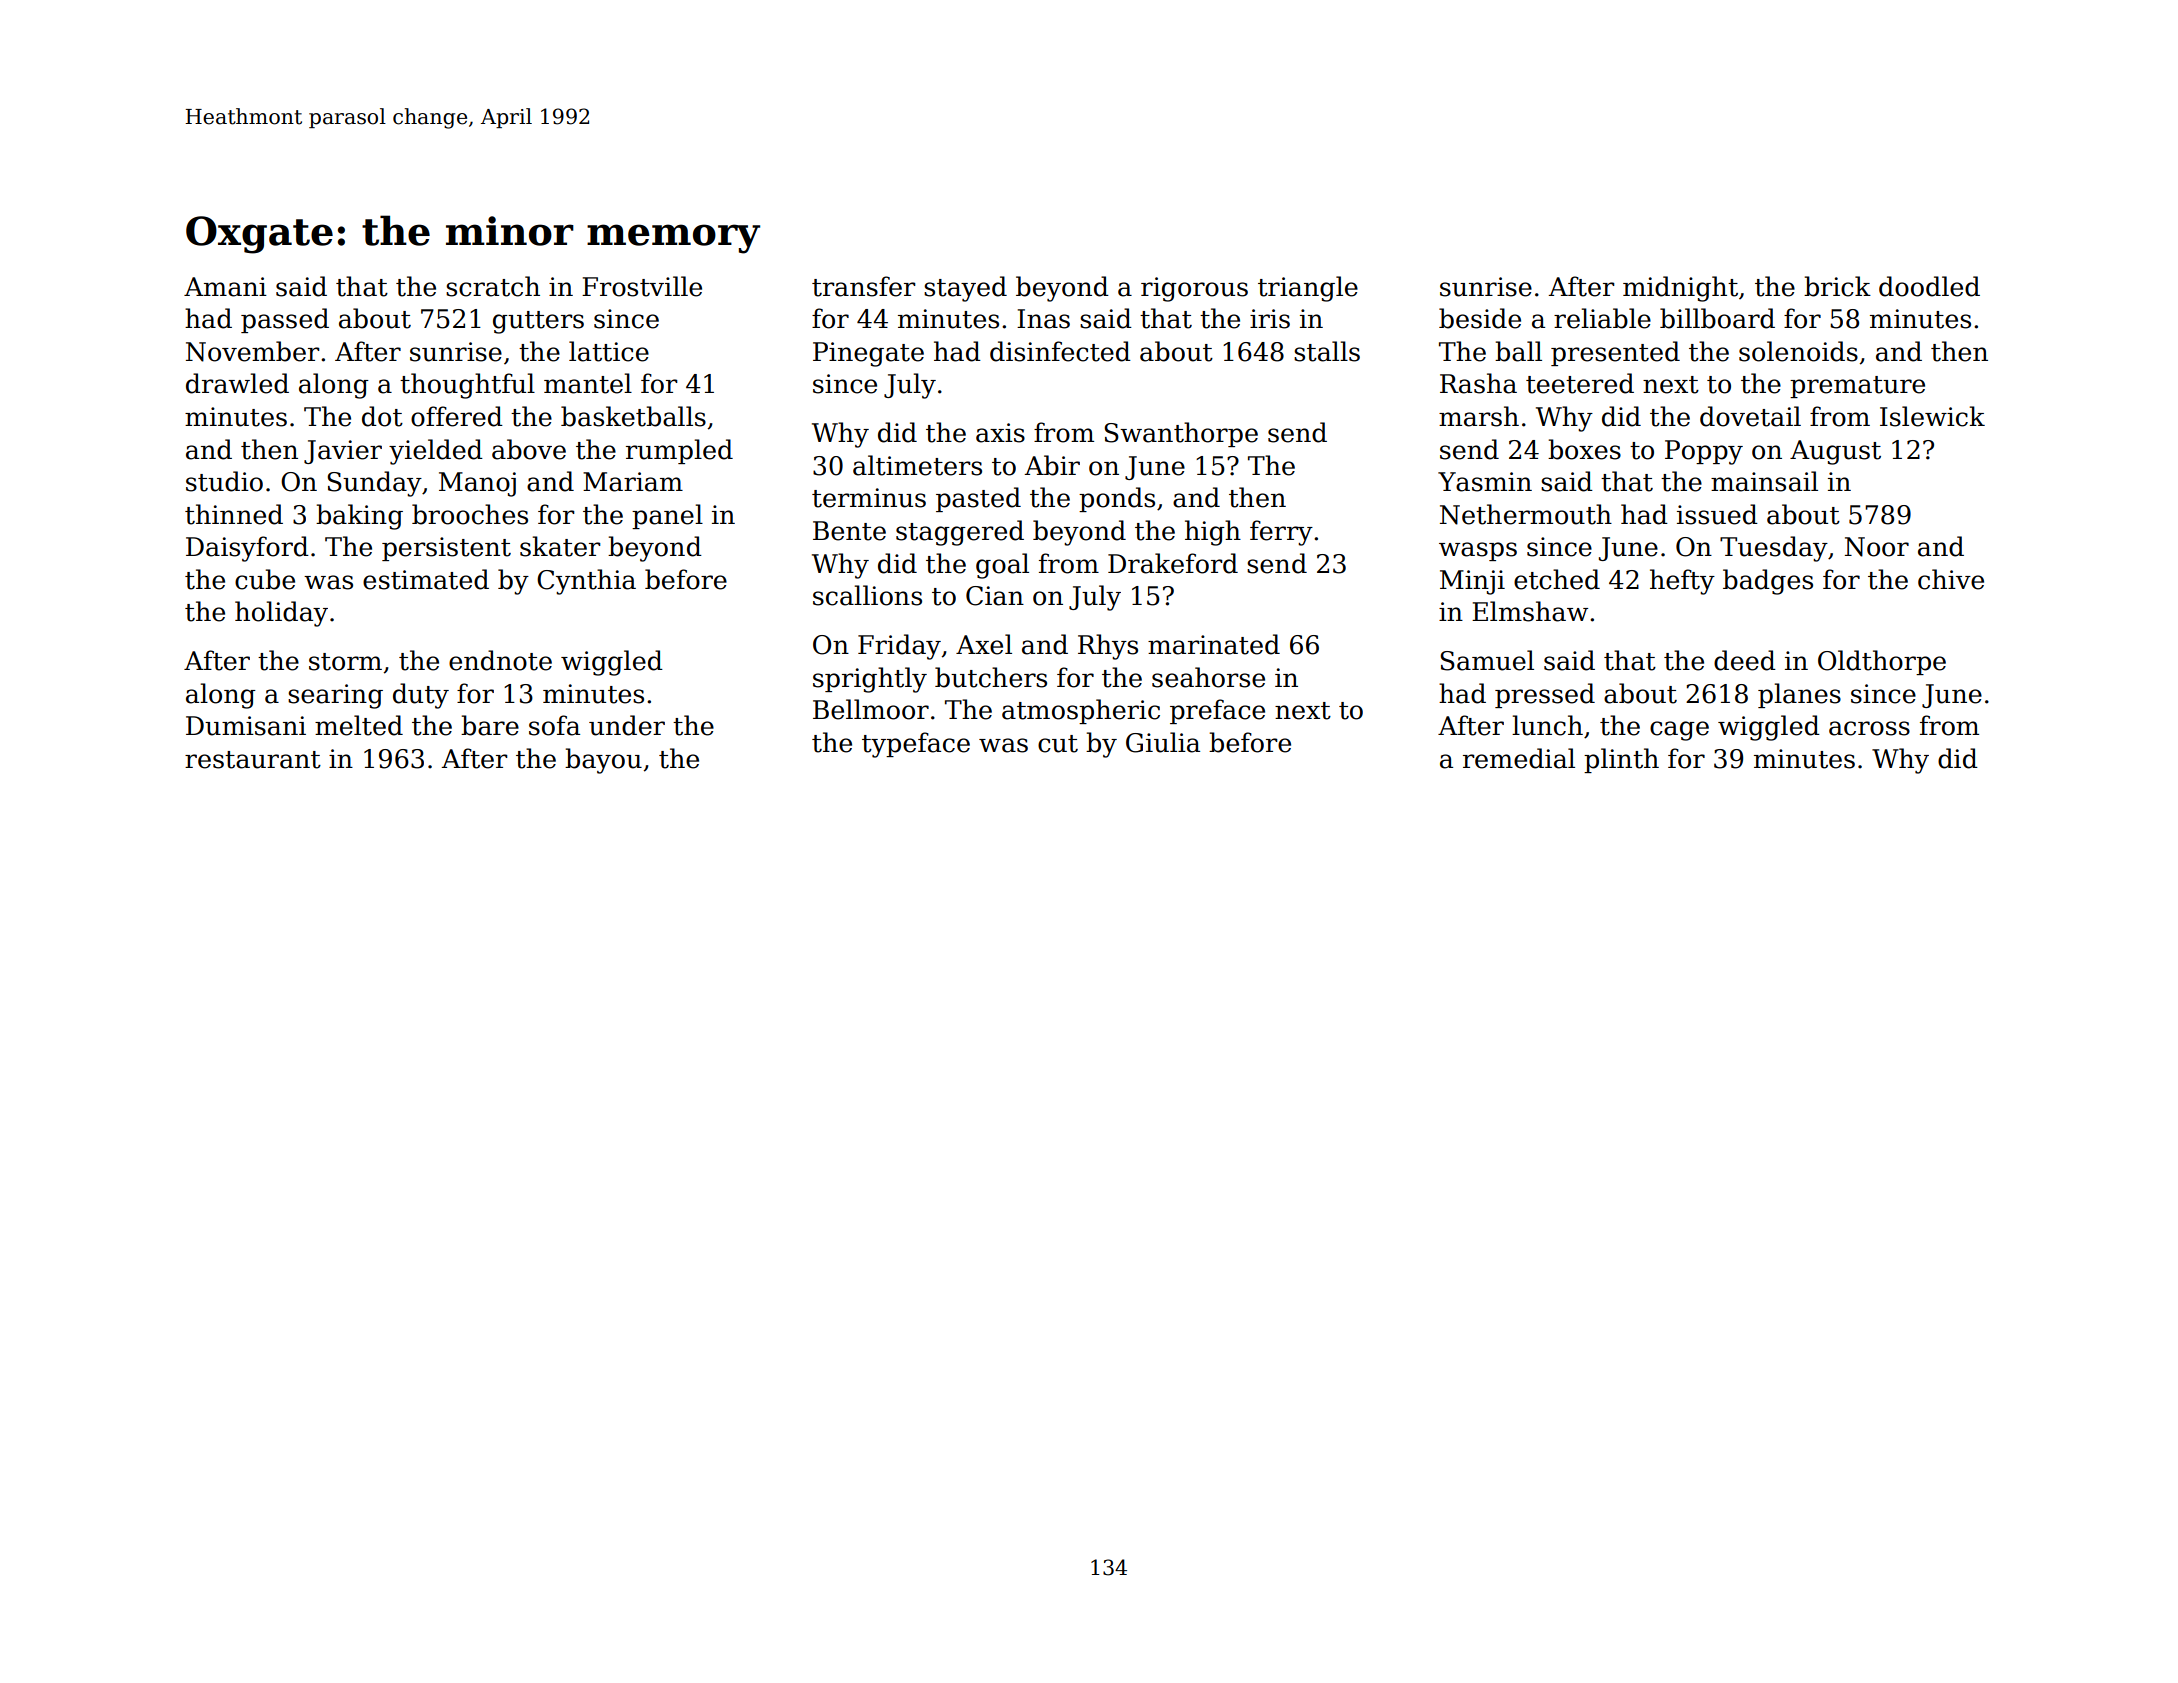 The height and width of the page is (1683, 2178). What do you see at coordinates (960, 533) in the page?
I see `staggered` at bounding box center [960, 533].
